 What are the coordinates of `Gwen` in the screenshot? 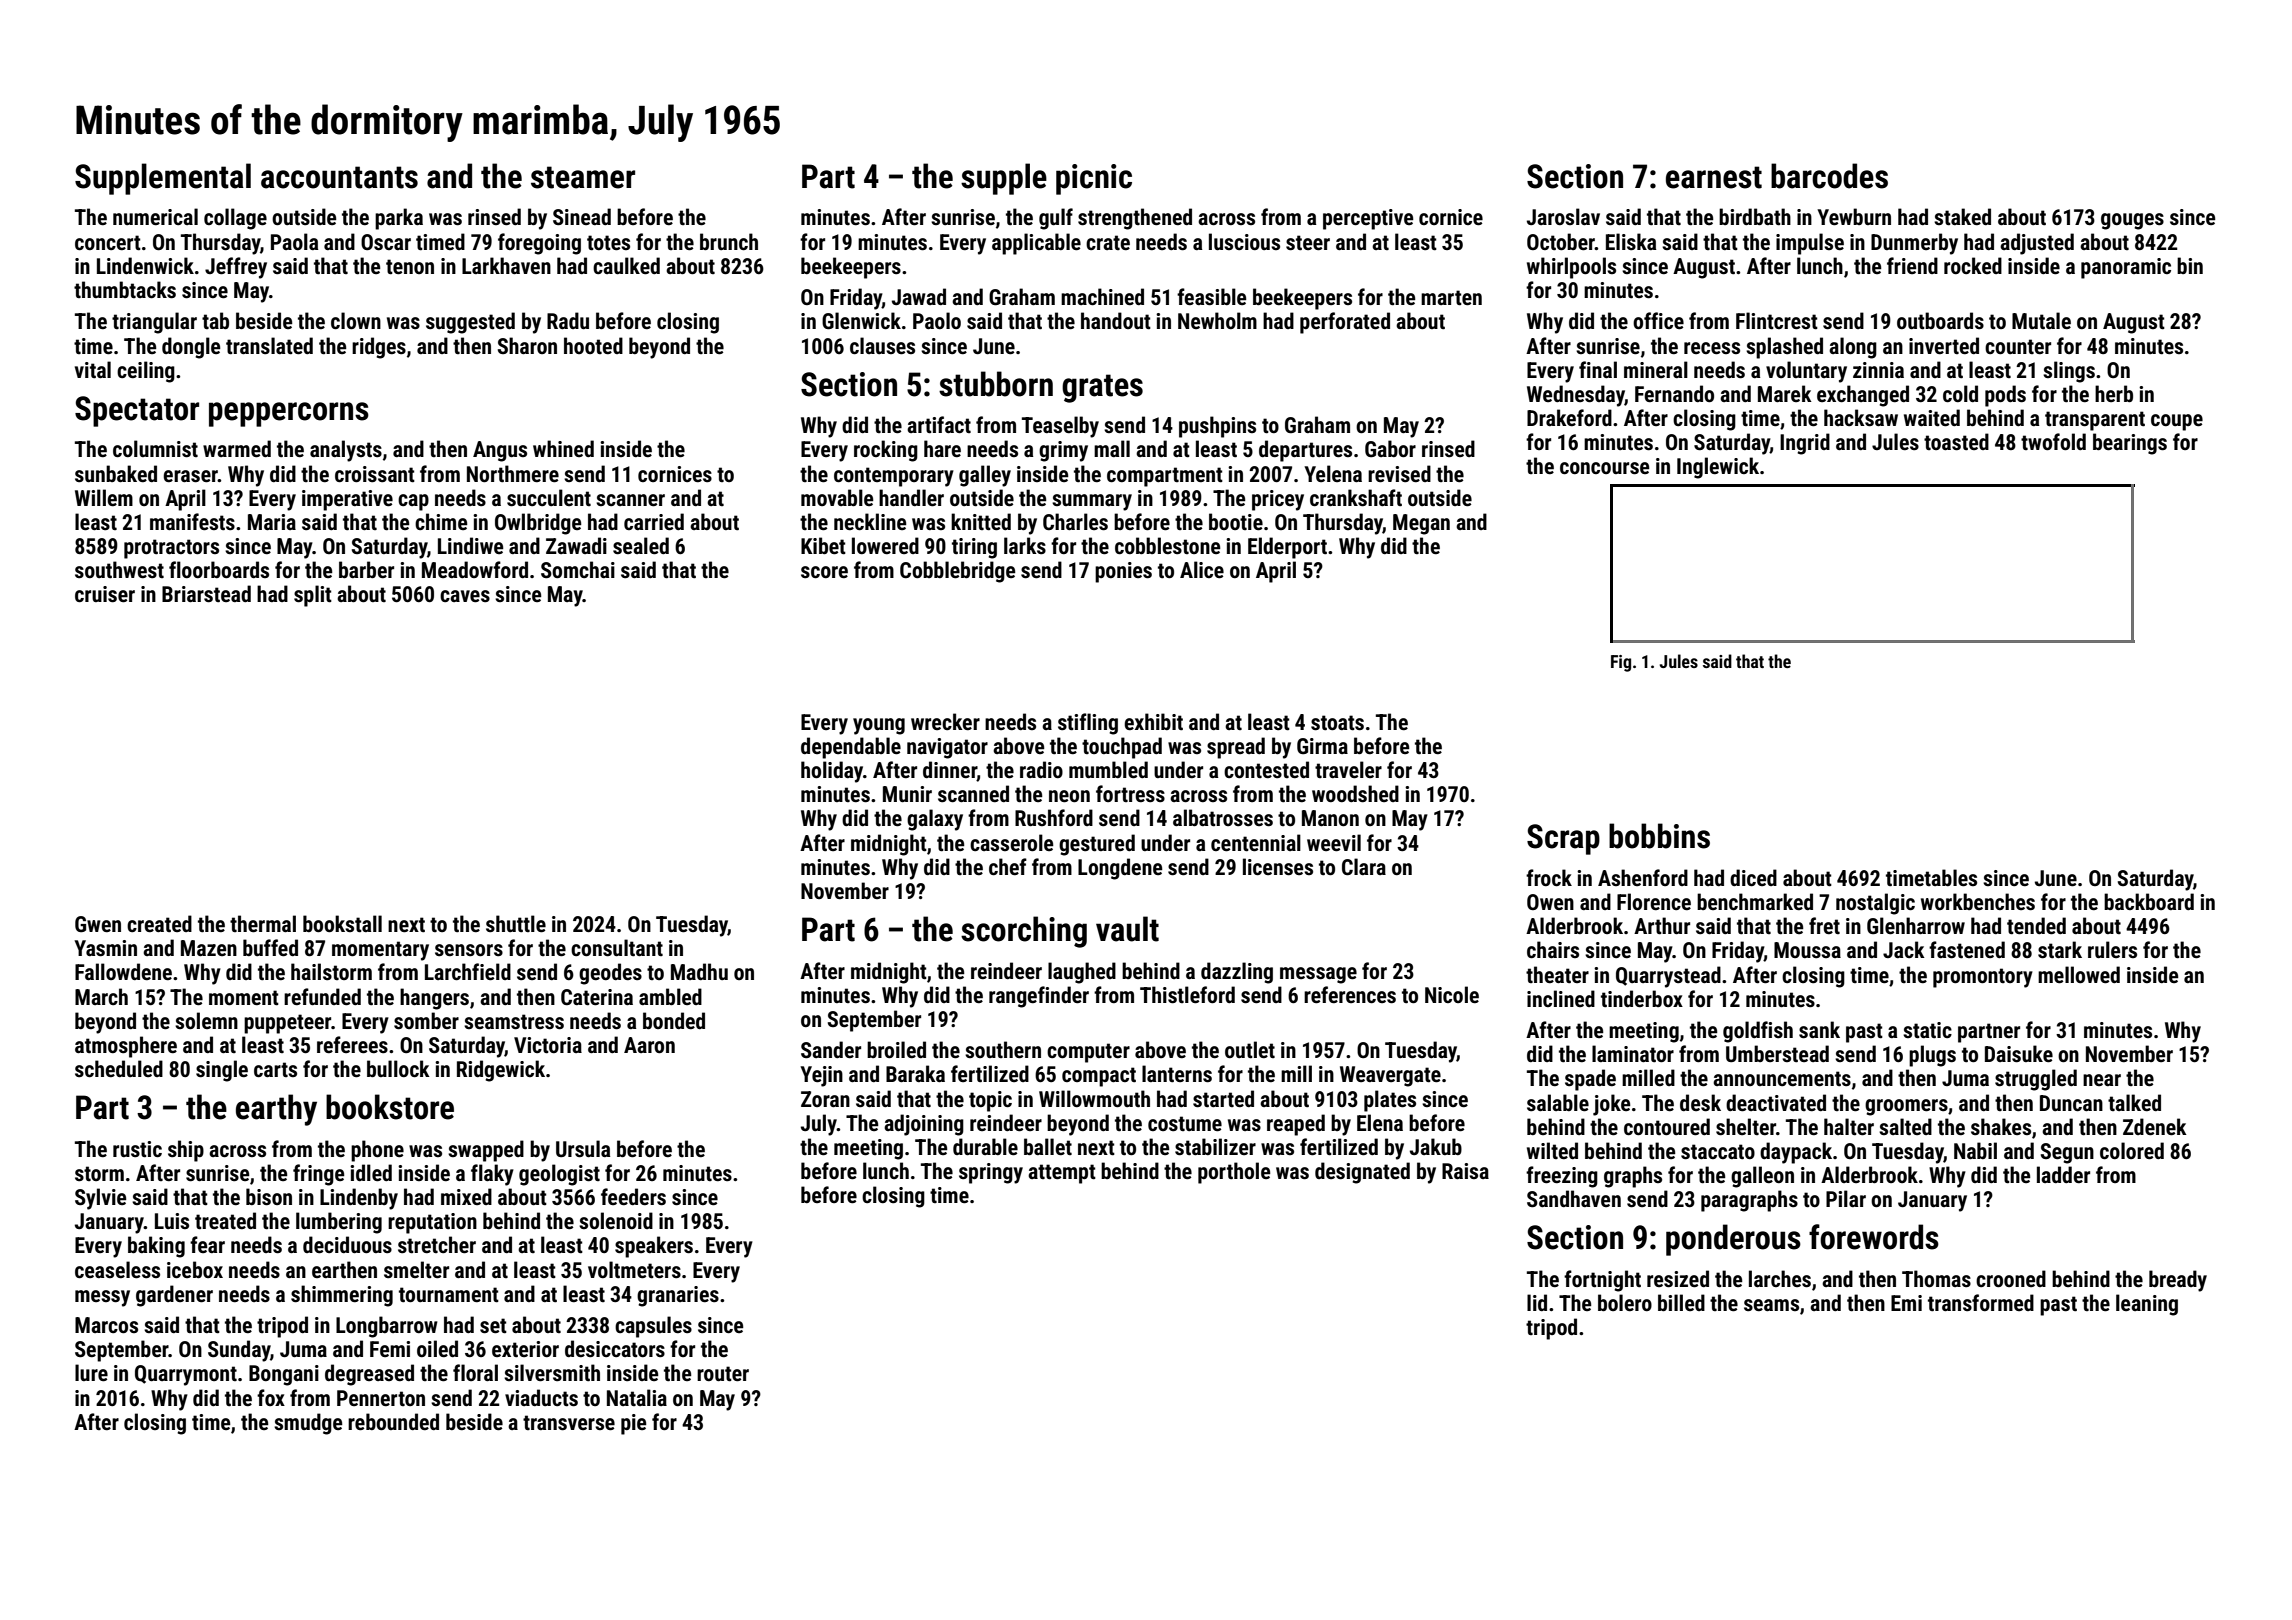 It's located at (98, 924).
